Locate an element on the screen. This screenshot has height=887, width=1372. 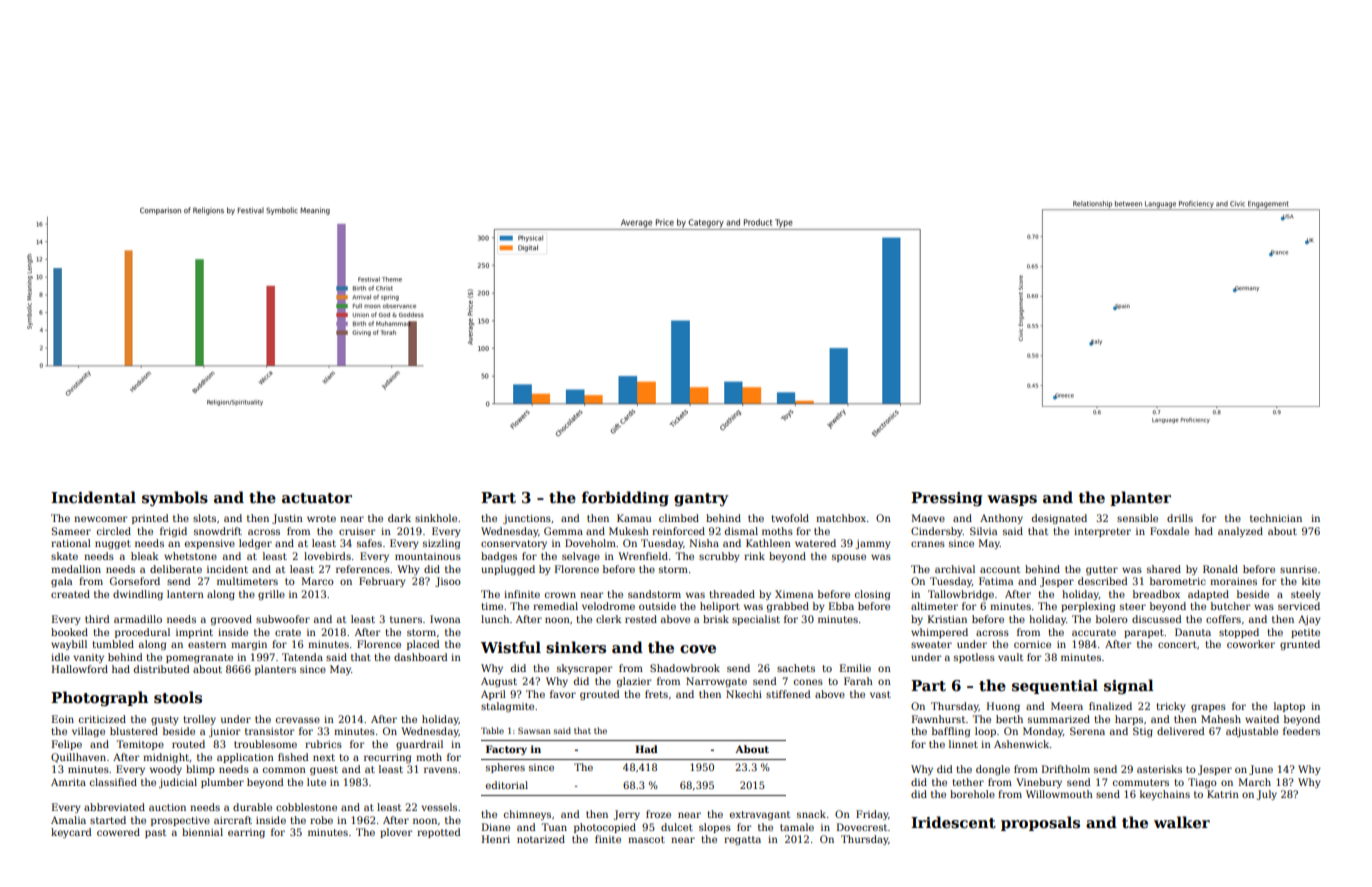
Tatenda is located at coordinates (302, 657).
